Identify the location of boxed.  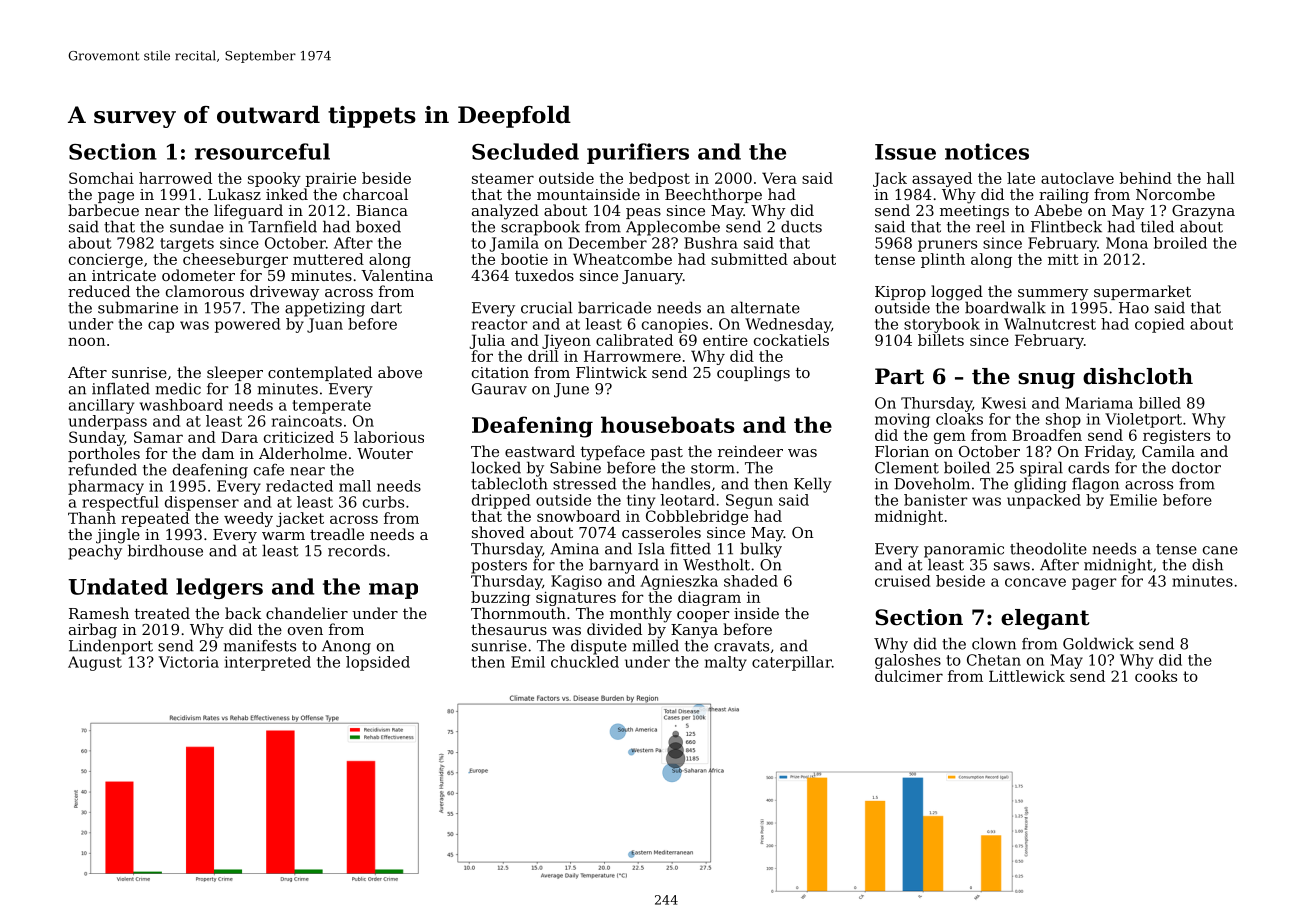
(378, 226).
